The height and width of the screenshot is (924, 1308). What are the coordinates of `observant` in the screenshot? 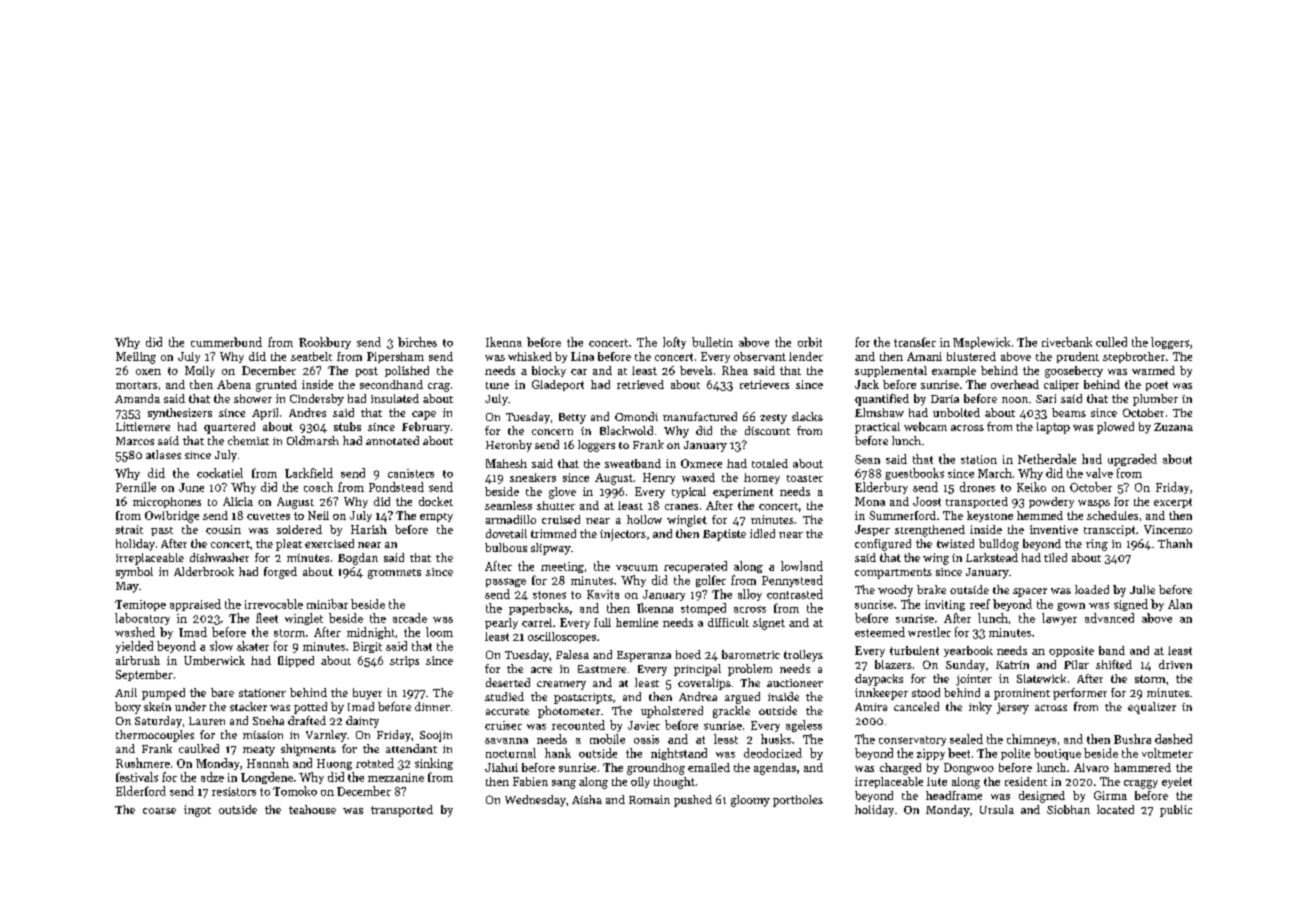 It's located at (760, 356).
